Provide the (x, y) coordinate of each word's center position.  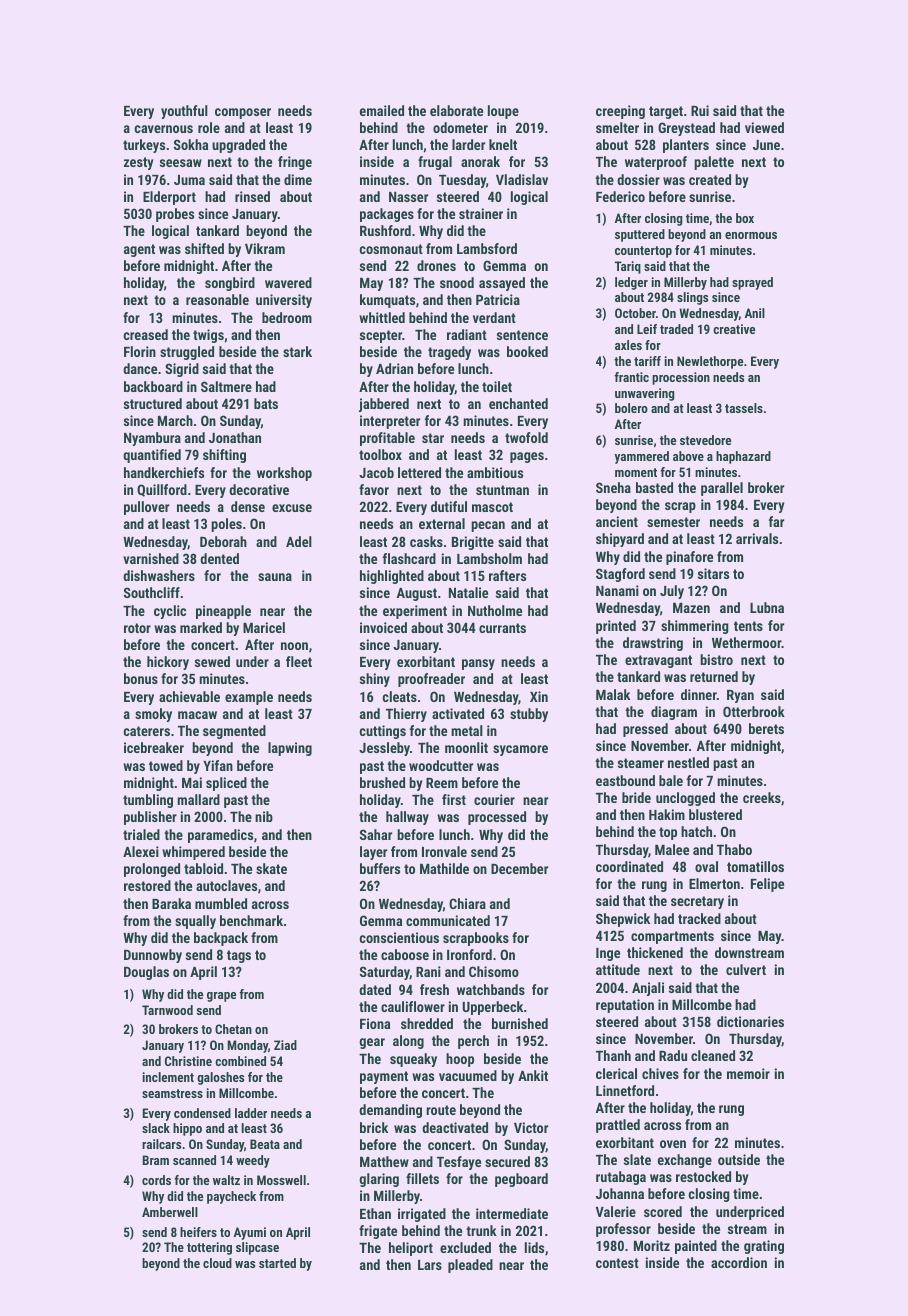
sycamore (520, 750)
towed (166, 765)
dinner (699, 694)
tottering (209, 1248)
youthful (184, 112)
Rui (700, 110)
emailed (382, 110)
